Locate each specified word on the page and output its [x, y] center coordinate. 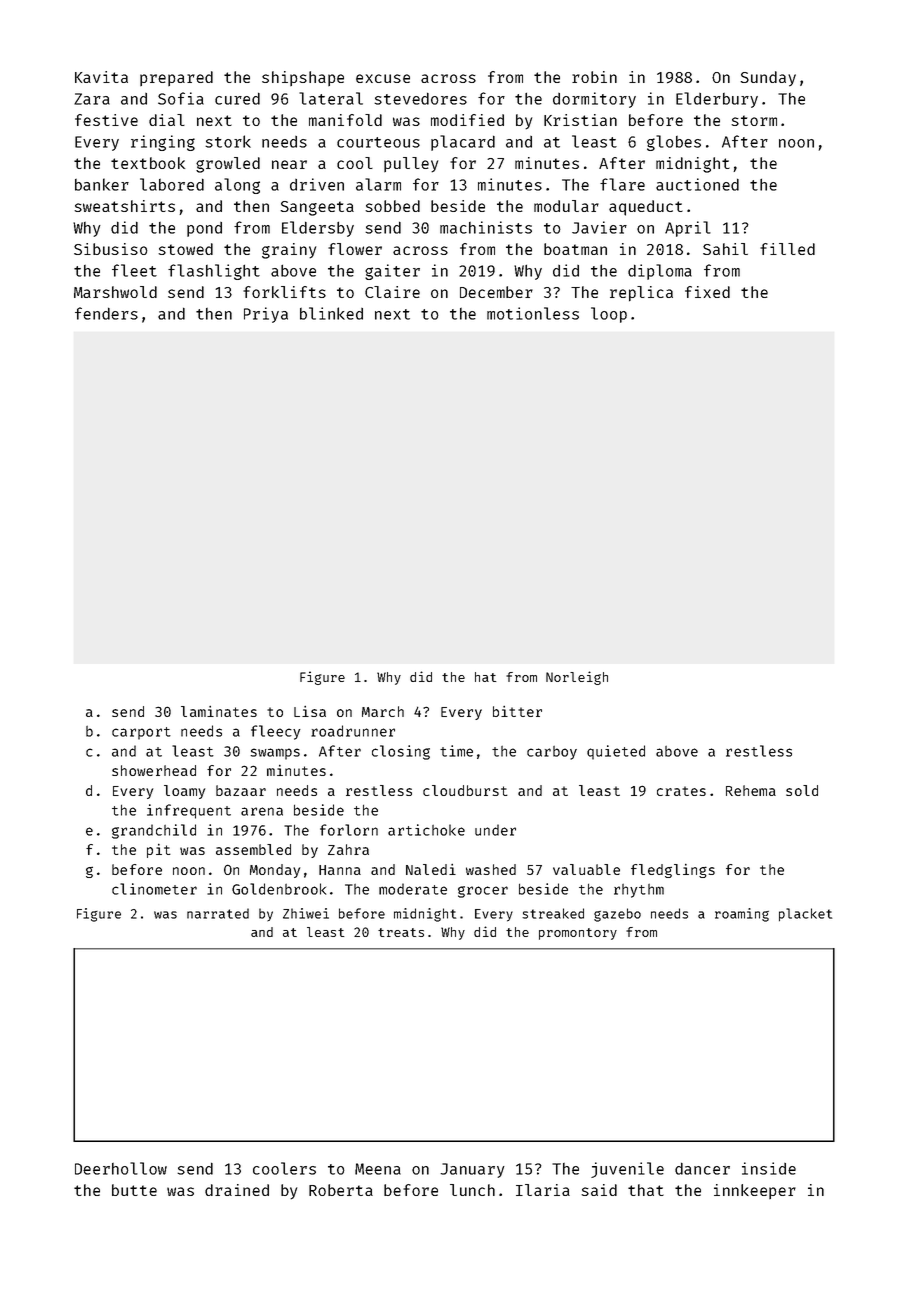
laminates [219, 711]
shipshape [303, 78]
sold [802, 790]
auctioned [697, 184]
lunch [472, 1190]
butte [134, 1190]
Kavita [101, 77]
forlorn [349, 830]
